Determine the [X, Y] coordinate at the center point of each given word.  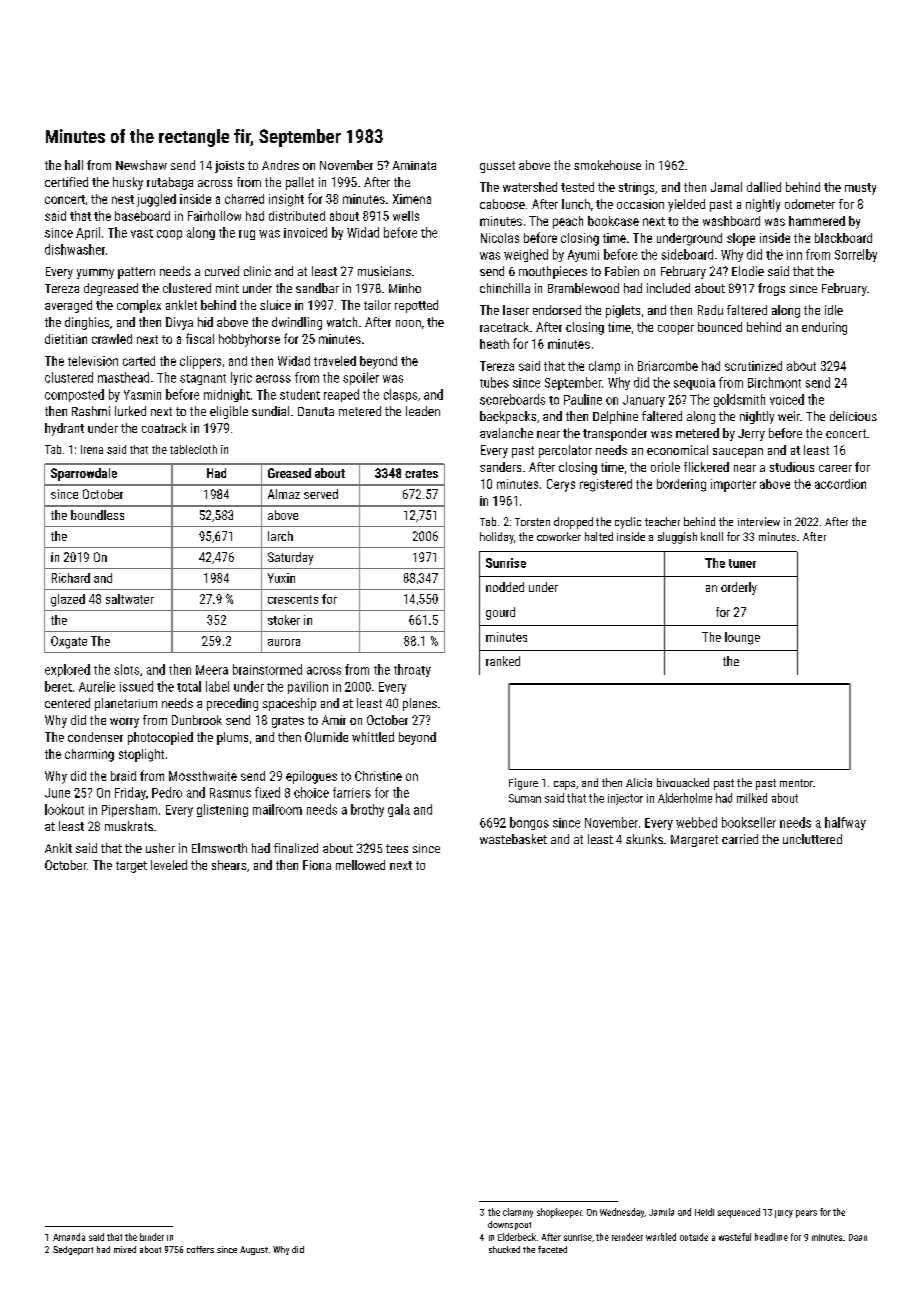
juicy [784, 1214]
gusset [497, 167]
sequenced [739, 1213]
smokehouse [607, 165]
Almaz [284, 494]
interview [759, 521]
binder [152, 1237]
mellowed [360, 865]
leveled [169, 865]
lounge [742, 638]
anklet [181, 305]
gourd [500, 613]
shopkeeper [559, 1213]
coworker [559, 536]
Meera [212, 670]
